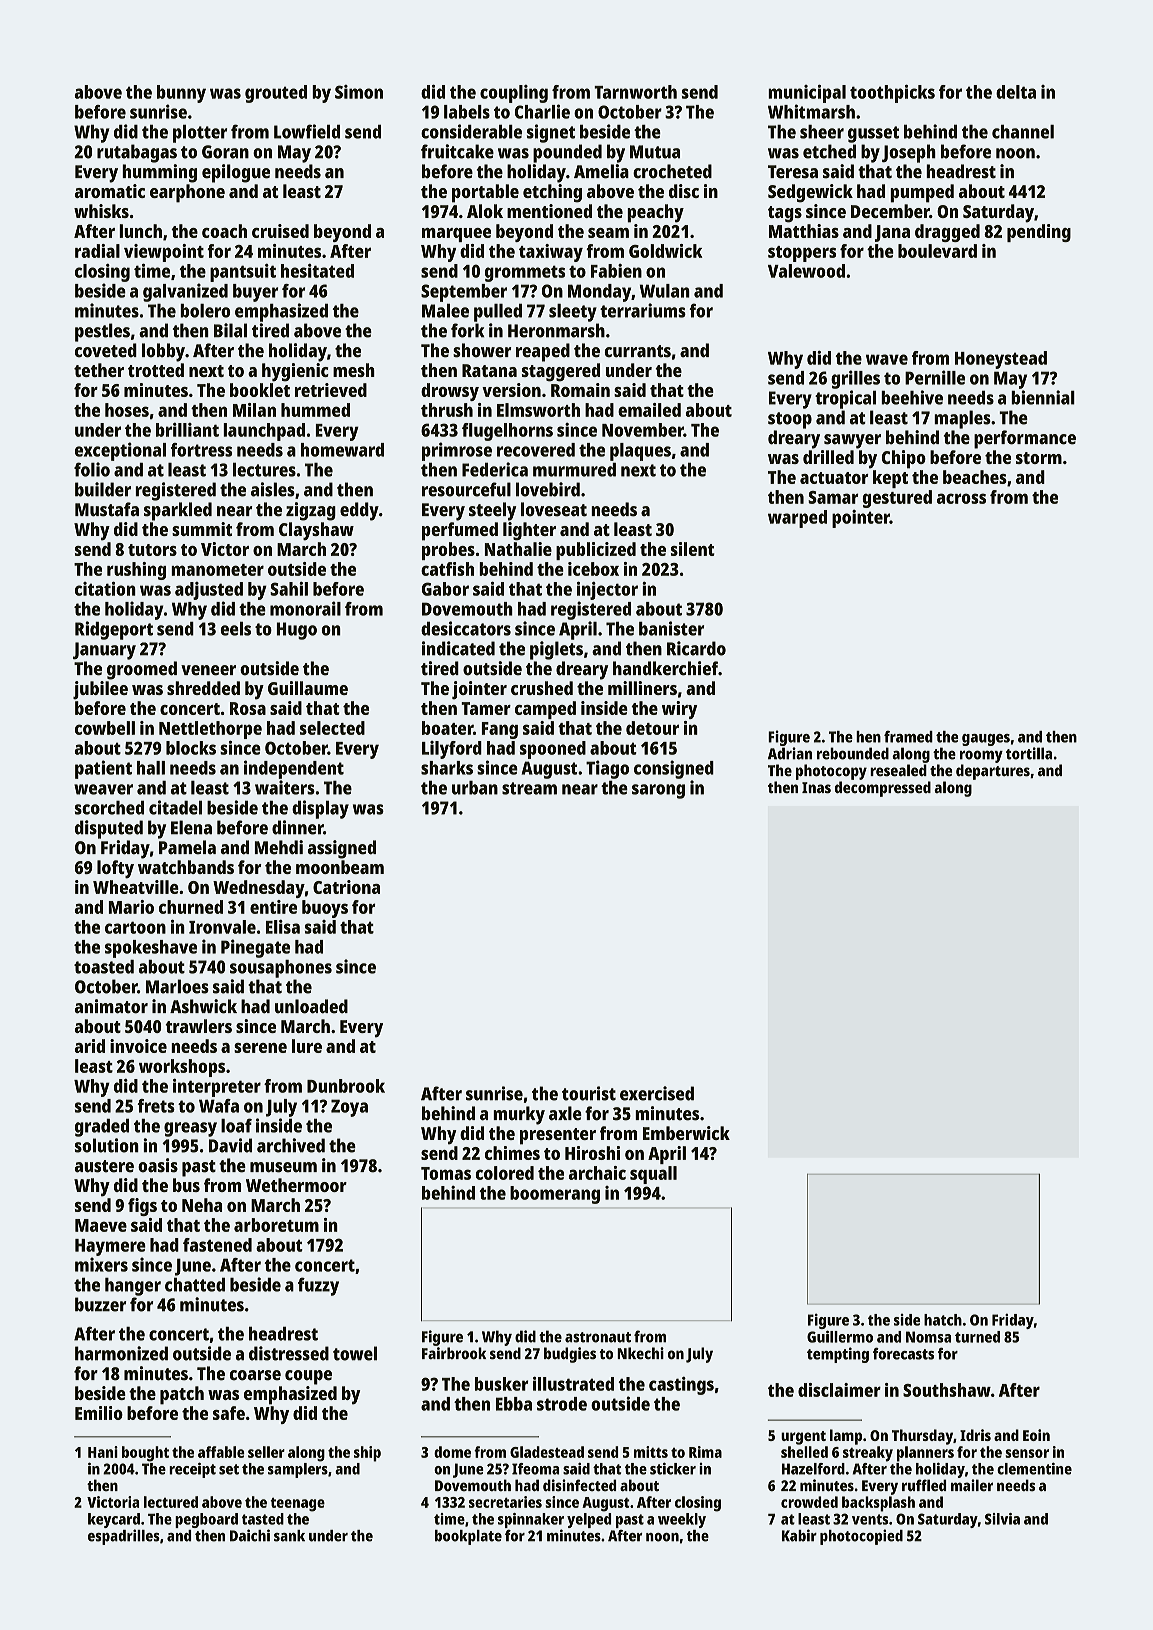 The width and height of the document is (1153, 1630). I want to click on dragged, so click(947, 233).
